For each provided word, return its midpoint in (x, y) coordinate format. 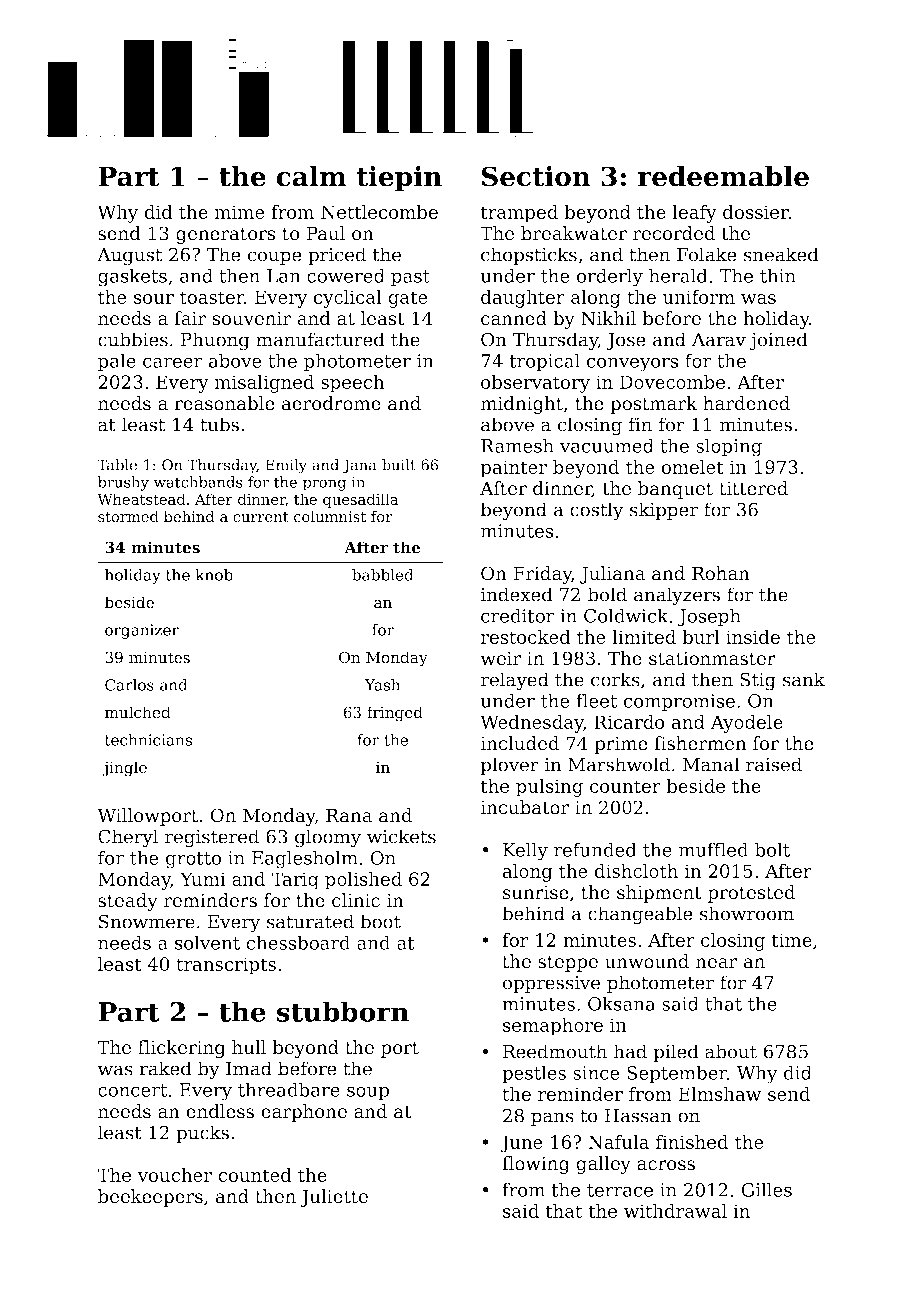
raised (774, 764)
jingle (125, 769)
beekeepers (150, 1198)
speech (352, 384)
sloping (729, 447)
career (173, 362)
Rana (349, 815)
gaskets (132, 277)
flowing (536, 1165)
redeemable (723, 176)
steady (128, 902)
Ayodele (747, 724)
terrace (620, 1190)
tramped (519, 214)
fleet (596, 700)
